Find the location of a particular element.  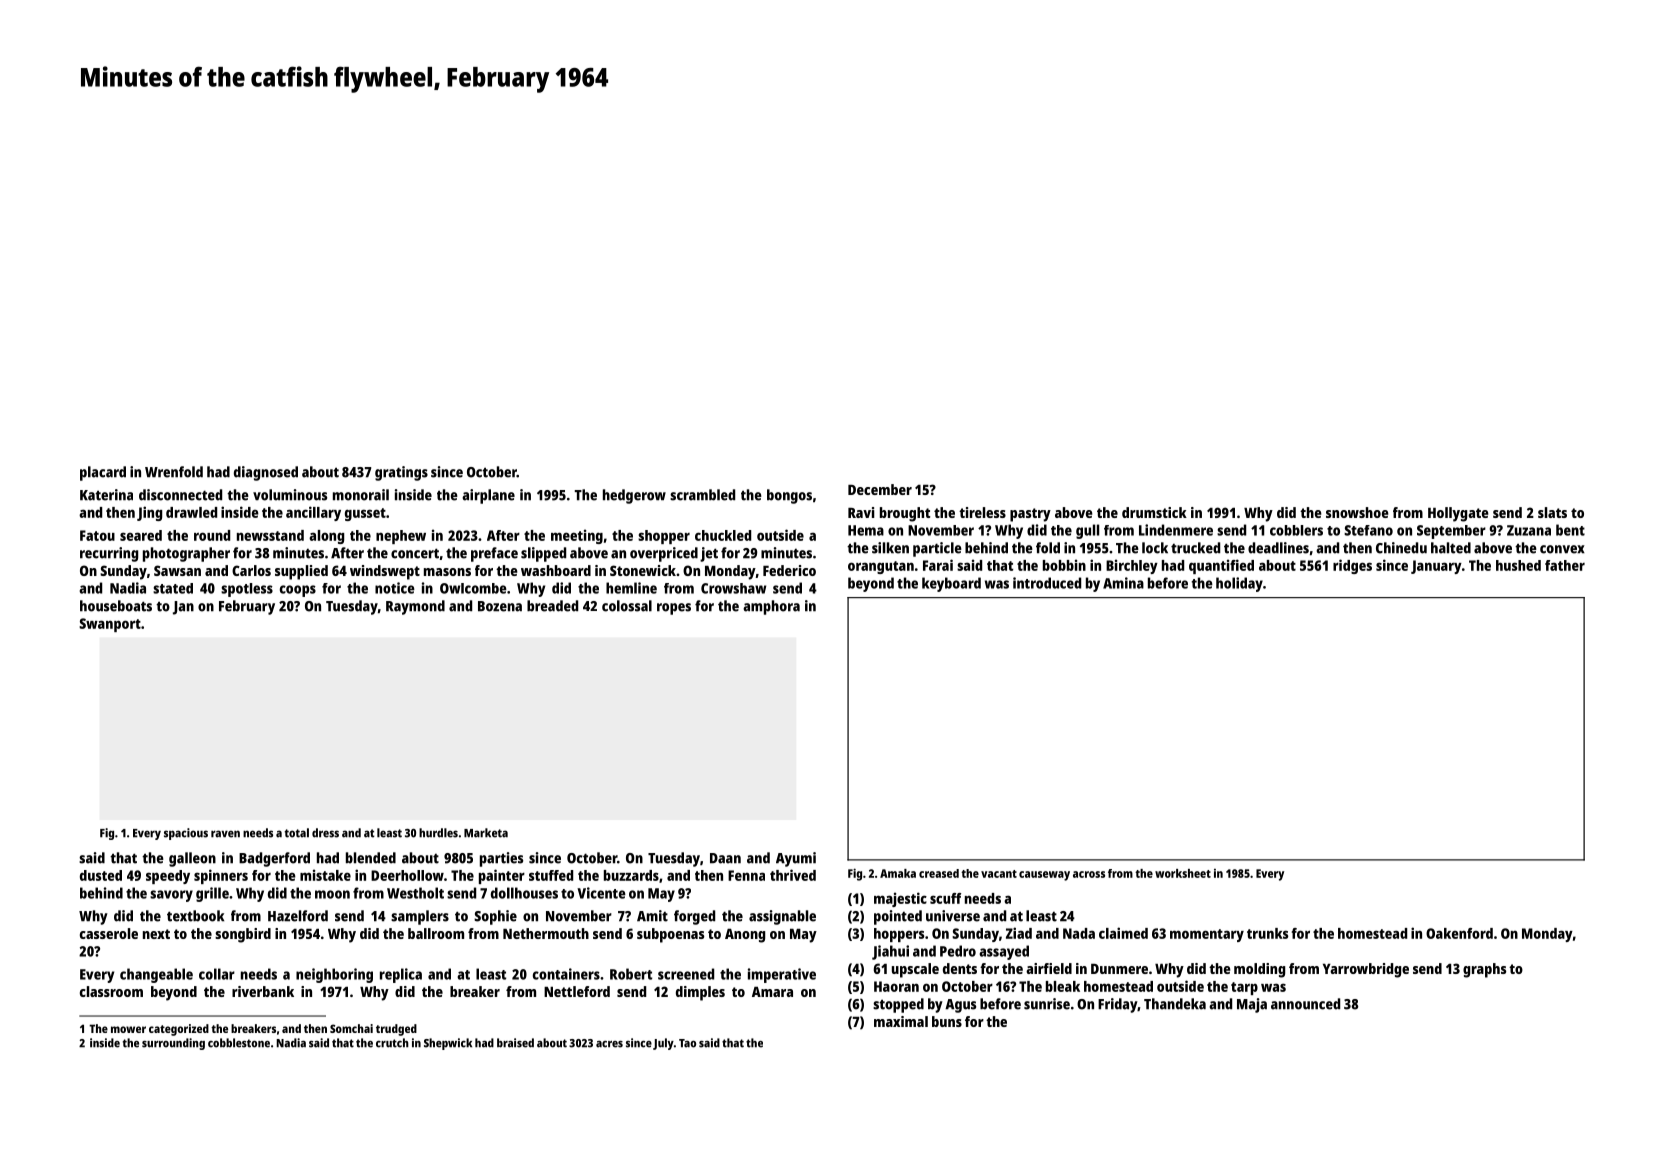

graphs is located at coordinates (1484, 970).
